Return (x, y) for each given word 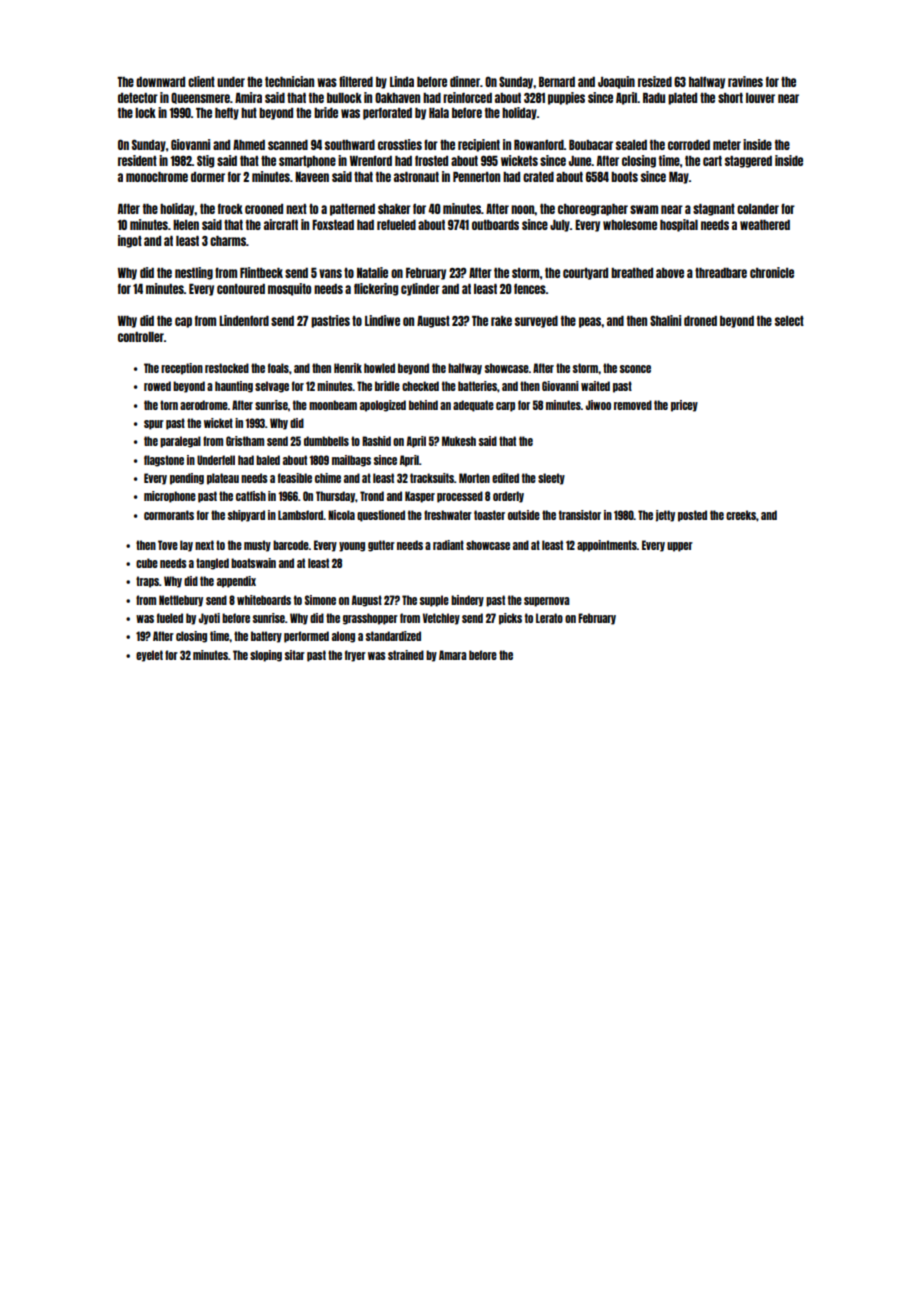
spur (154, 425)
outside (524, 515)
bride (326, 112)
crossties (400, 144)
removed (633, 405)
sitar (295, 655)
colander (758, 209)
